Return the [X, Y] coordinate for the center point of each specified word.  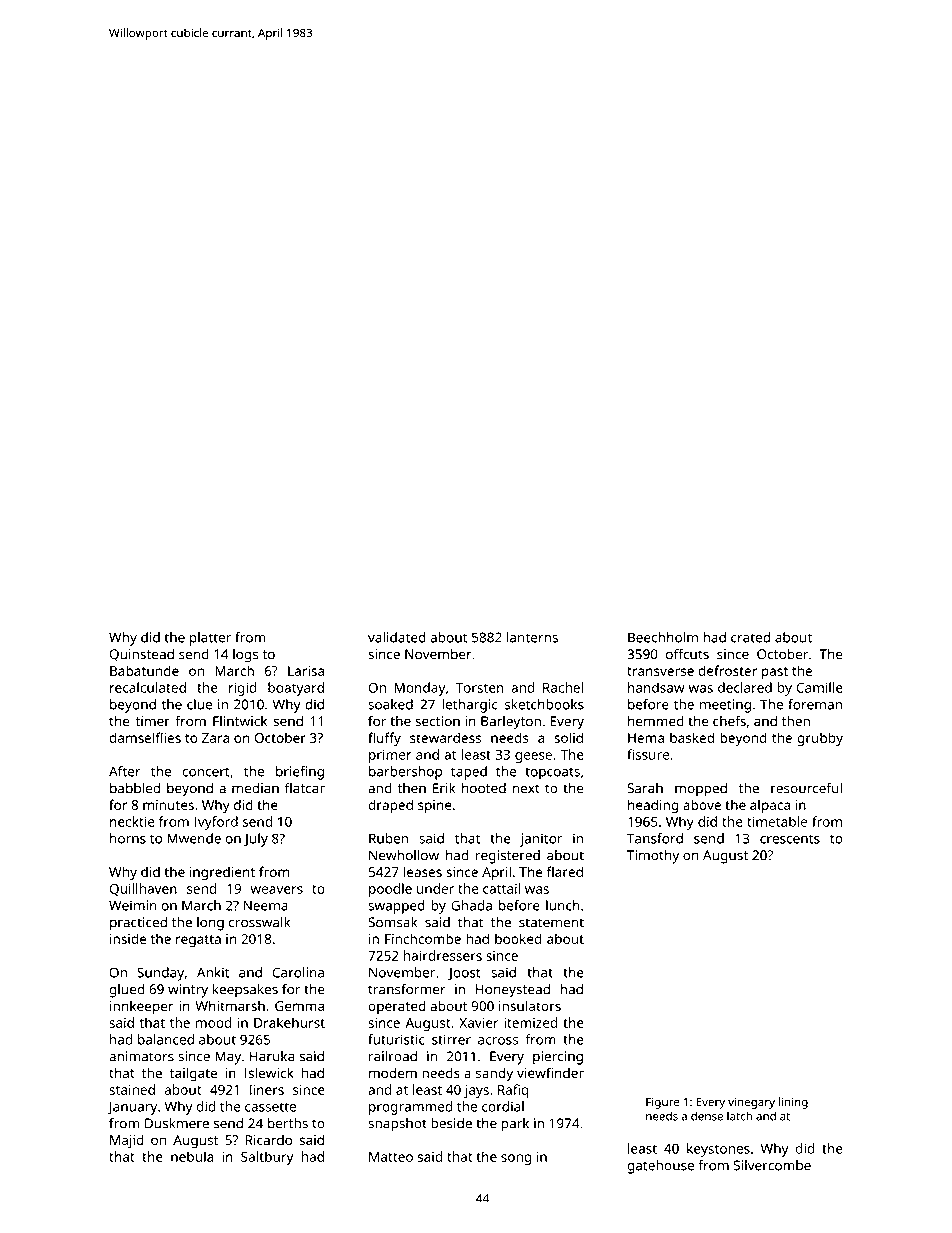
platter [210, 639]
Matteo [391, 1157]
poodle [390, 890]
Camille [819, 687]
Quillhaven [143, 889]
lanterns [532, 637]
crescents [790, 839]
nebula [192, 1156]
